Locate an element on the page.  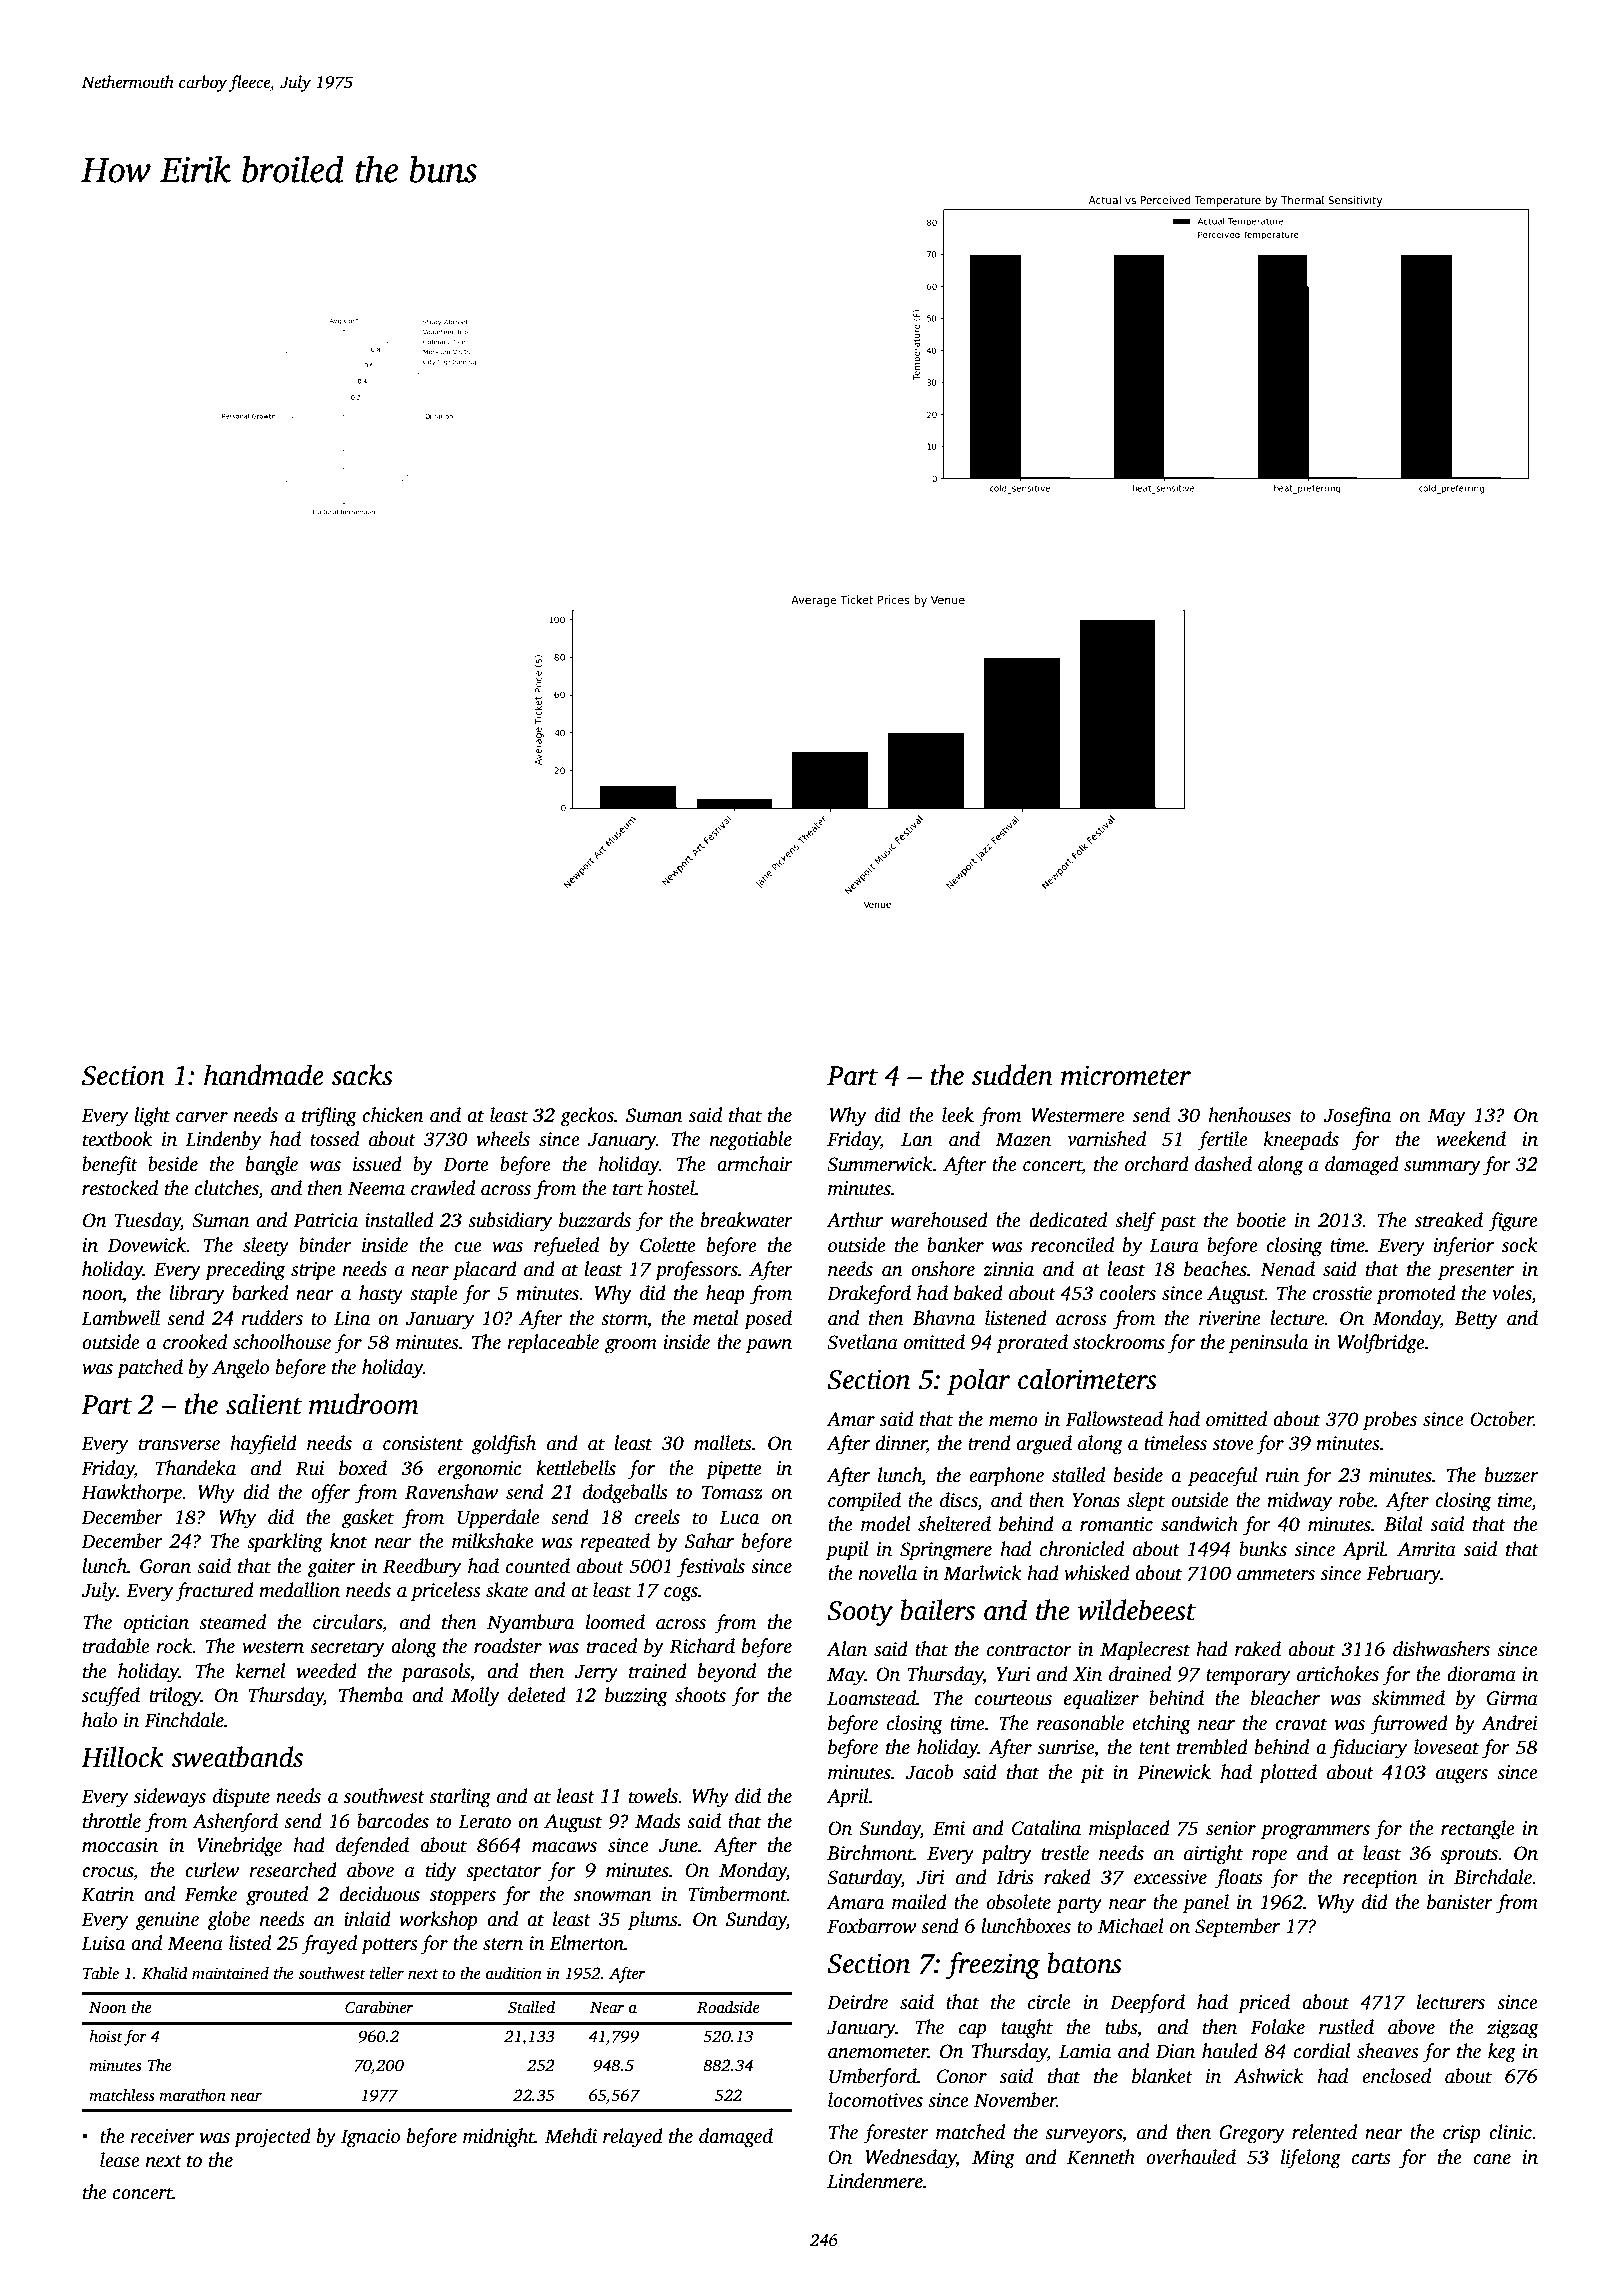
midnight is located at coordinates (499, 2138).
